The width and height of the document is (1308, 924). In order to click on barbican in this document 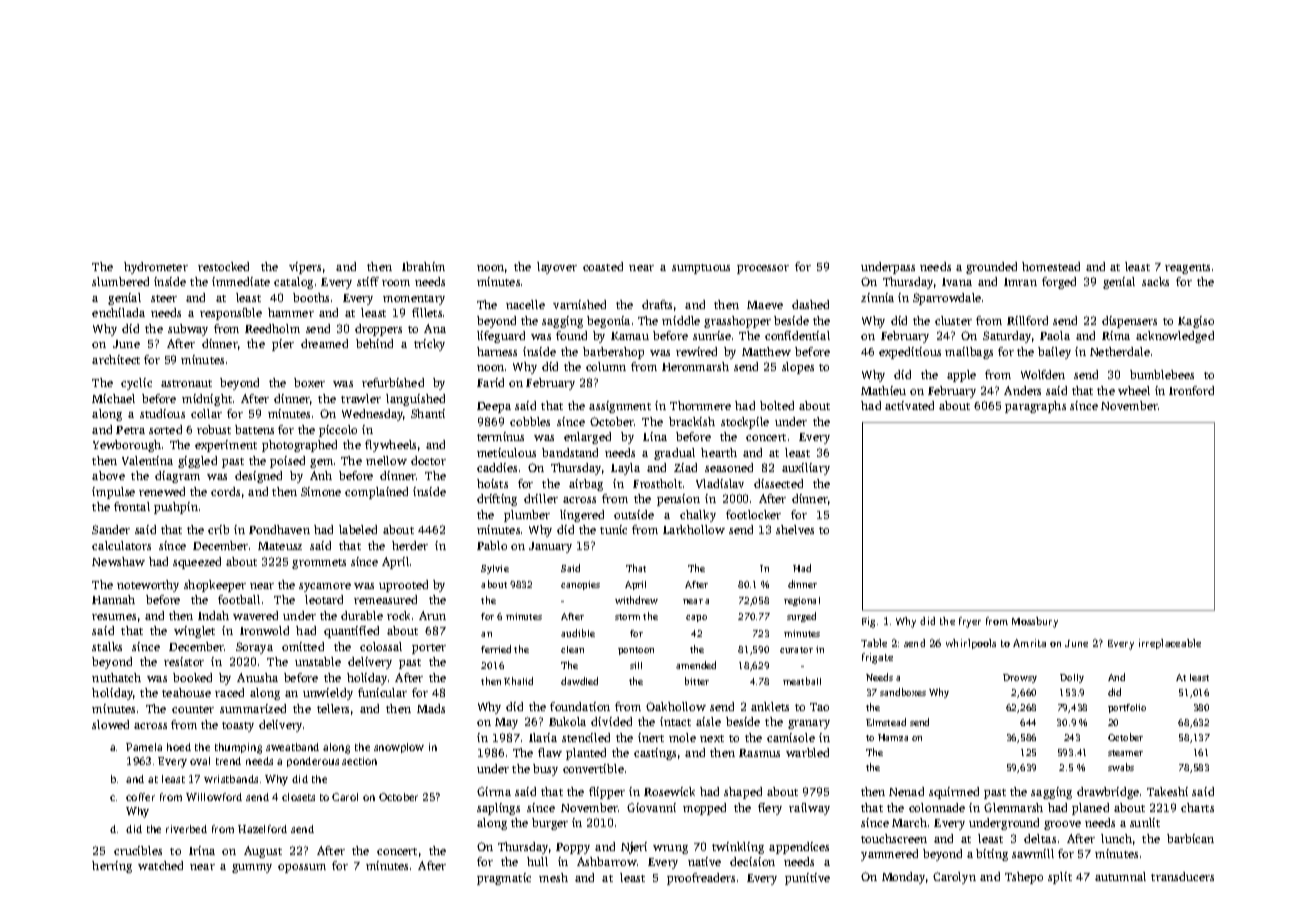, I will do `click(1190, 838)`.
